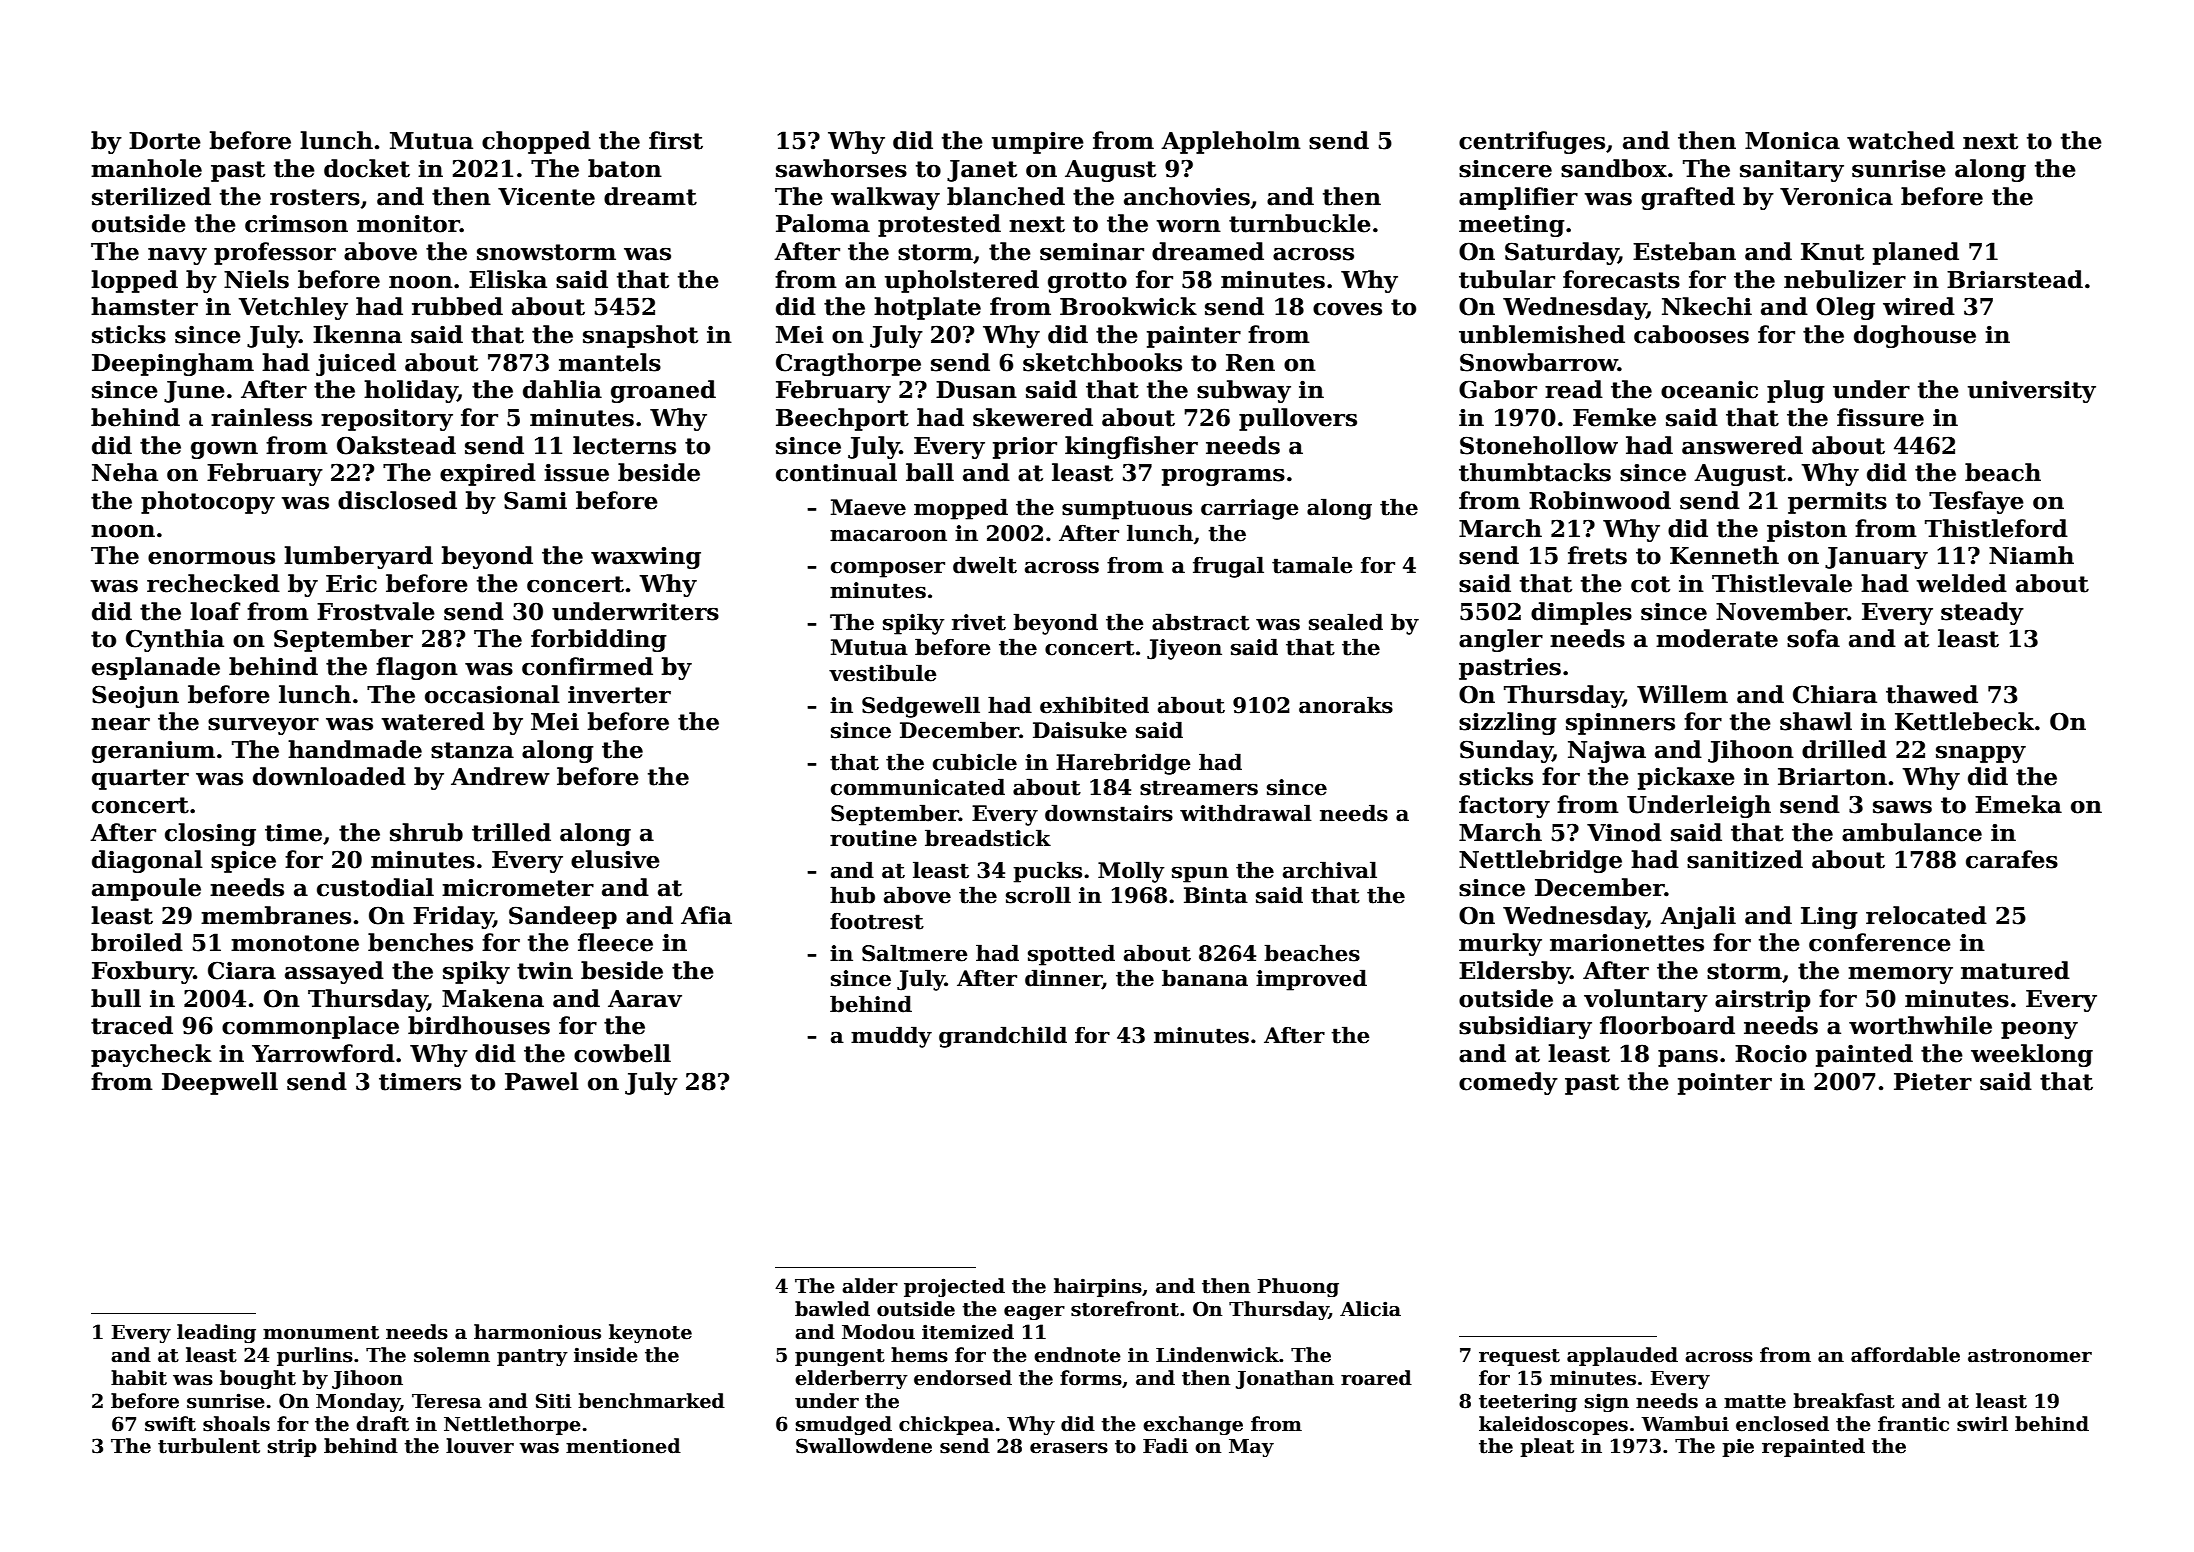 The image size is (2194, 1552). What do you see at coordinates (542, 1081) in the screenshot?
I see `Pawel` at bounding box center [542, 1081].
